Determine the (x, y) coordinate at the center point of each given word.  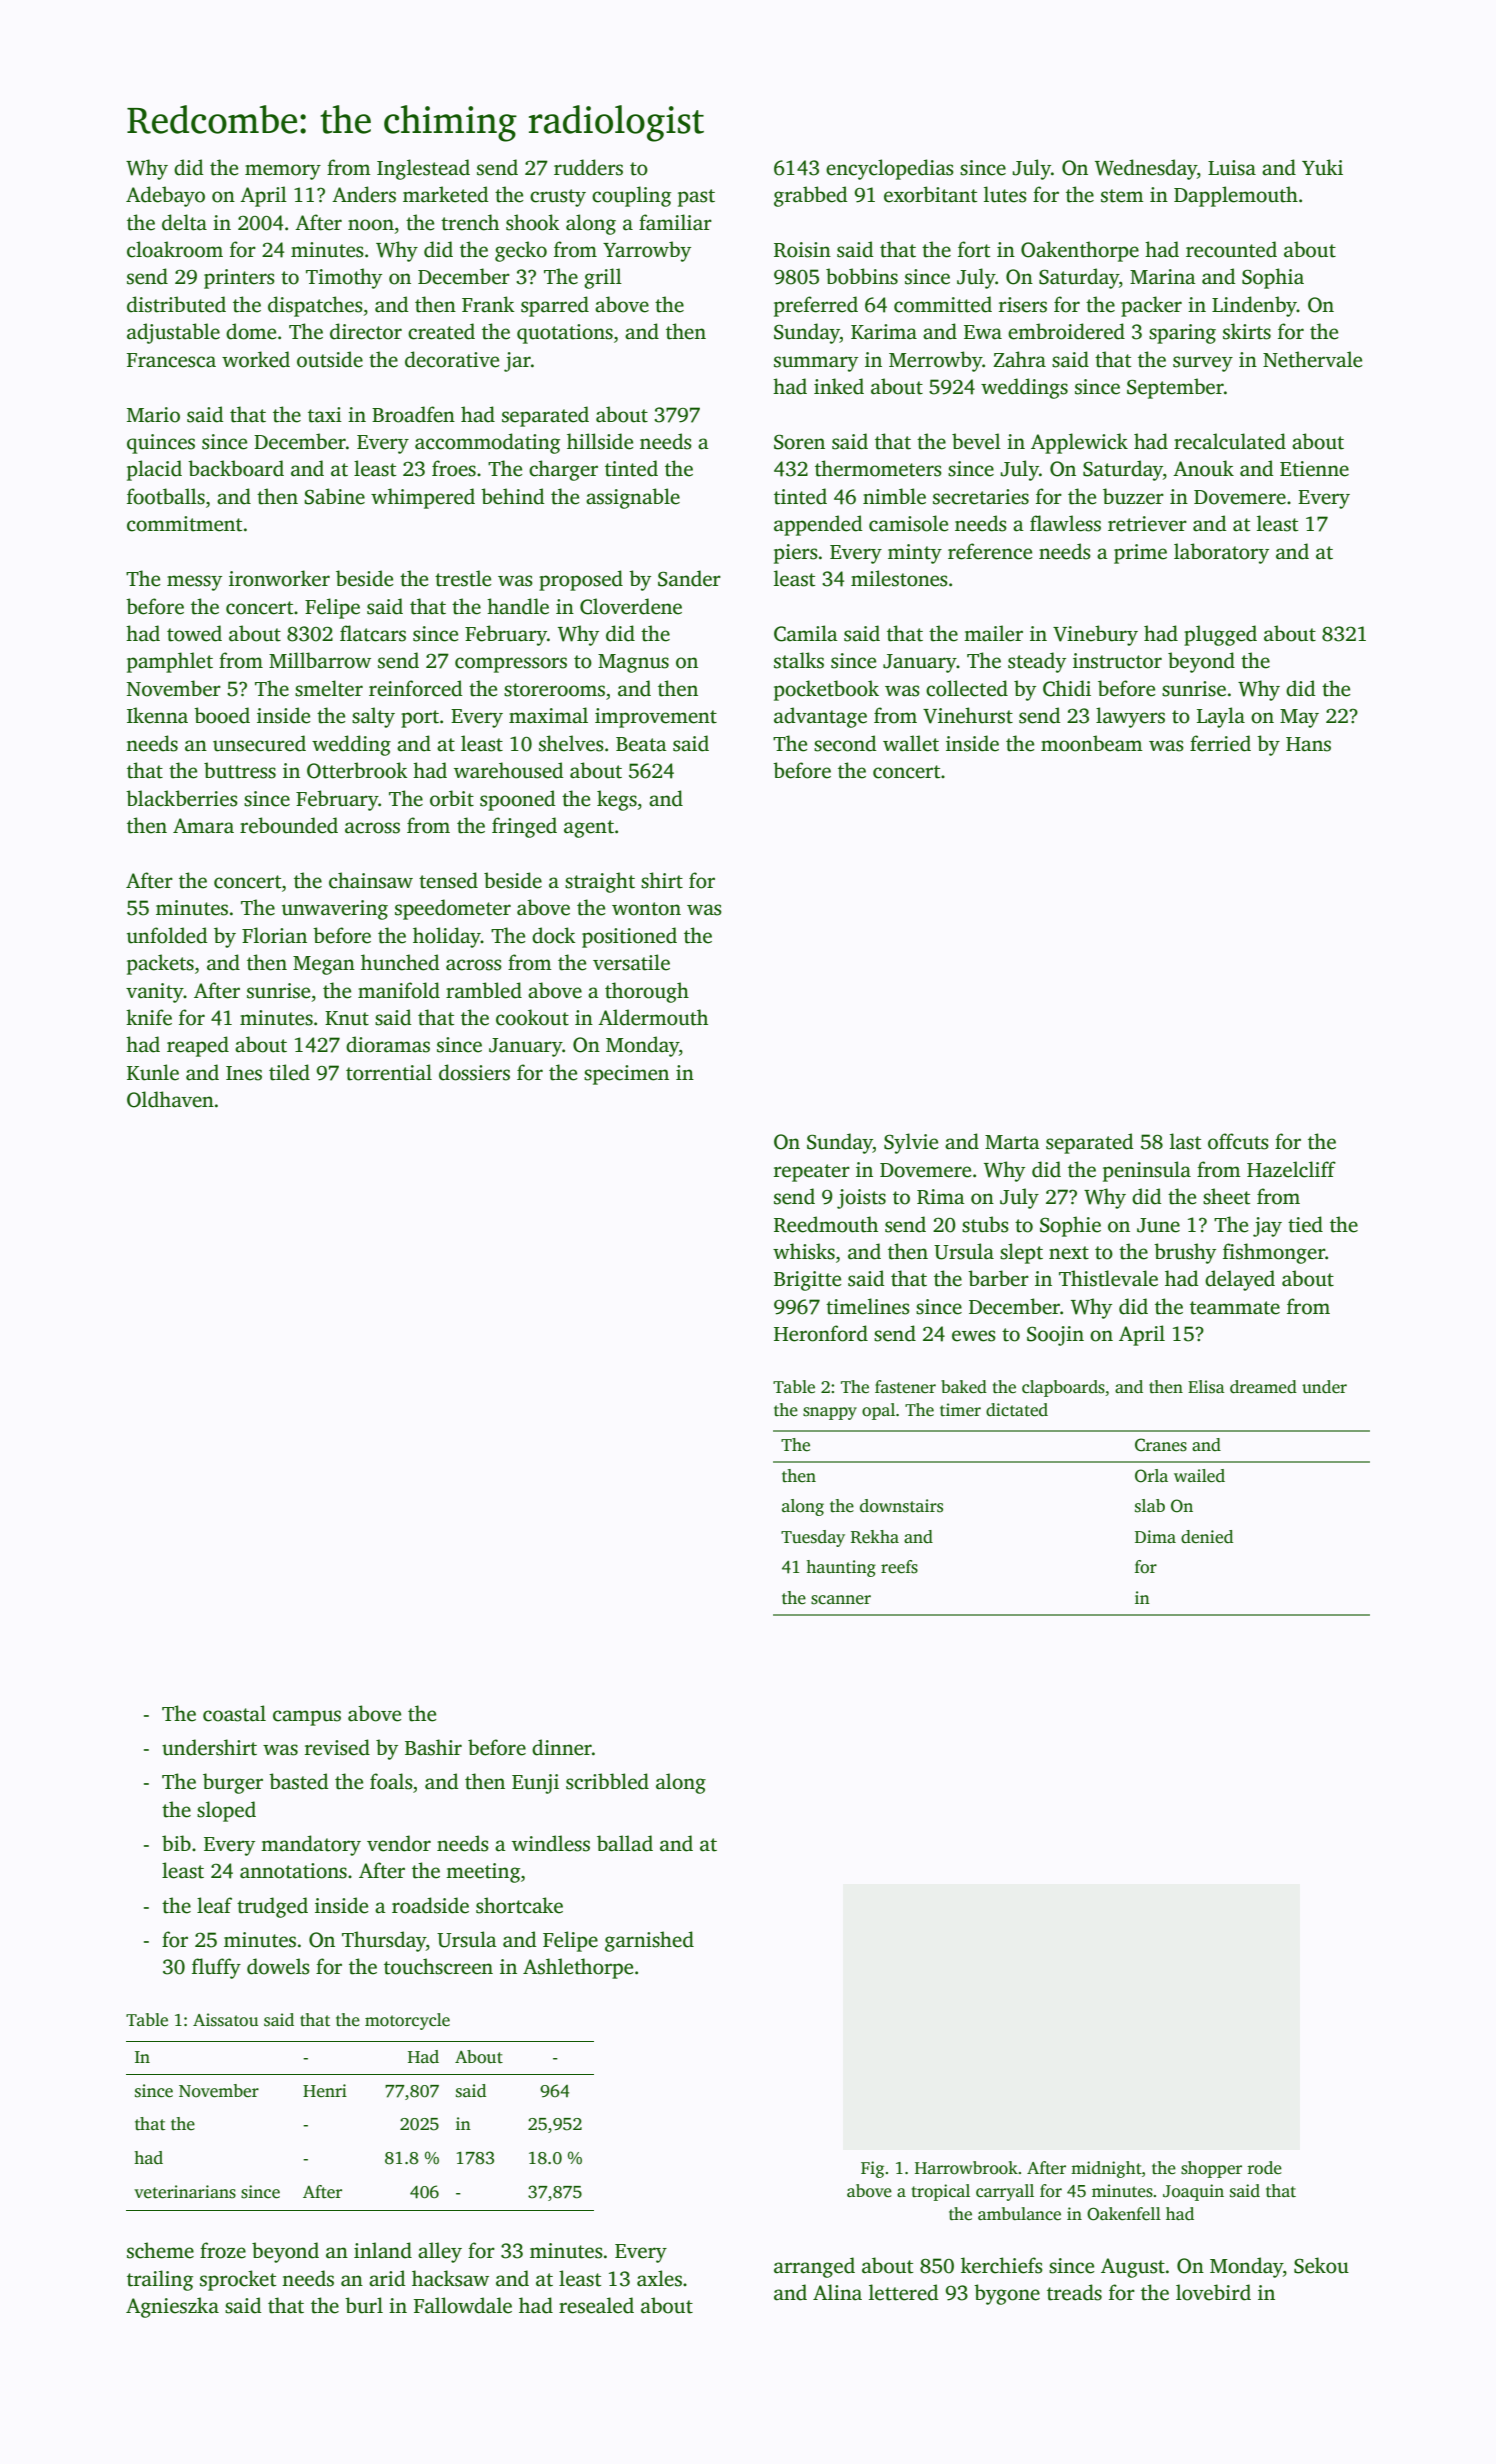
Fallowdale (463, 2305)
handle (518, 606)
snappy (830, 1413)
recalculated (1230, 441)
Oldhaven (170, 1099)
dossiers (474, 1072)
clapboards (1063, 1388)
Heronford (821, 1333)
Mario (153, 415)
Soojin (1055, 1336)
